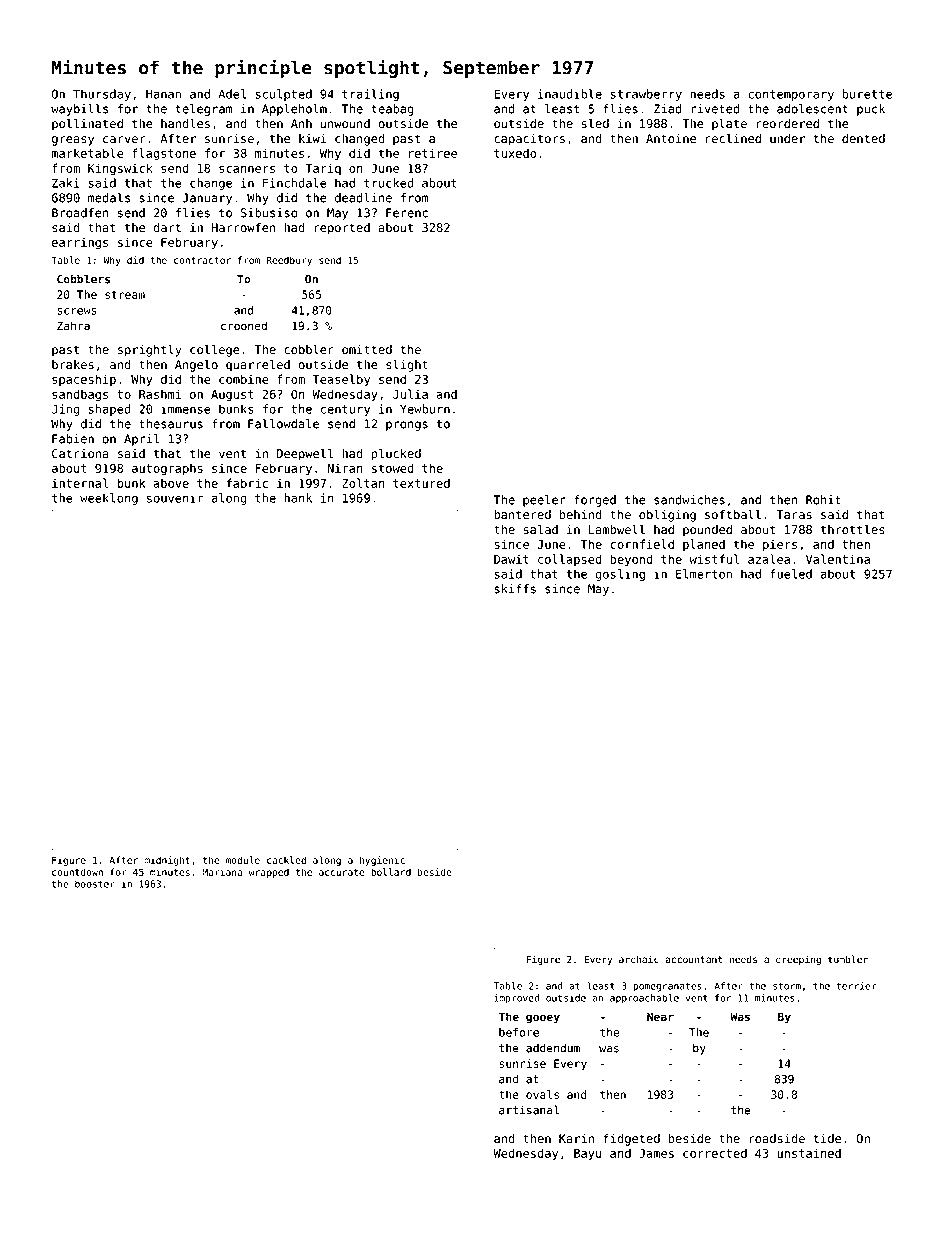  Describe the element at coordinates (342, 229) in the screenshot. I see `reported` at that location.
